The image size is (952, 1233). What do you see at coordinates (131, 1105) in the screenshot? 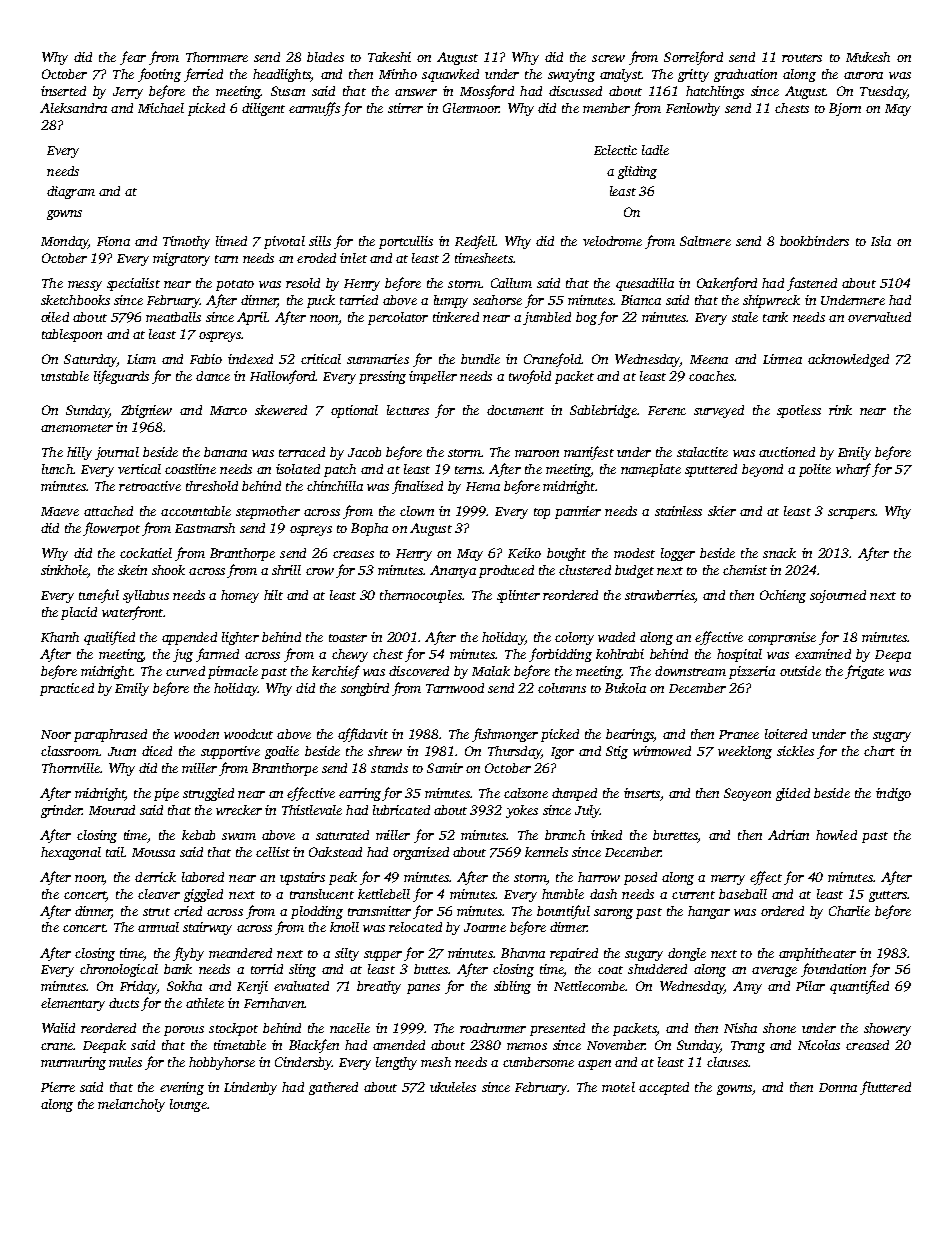
I see `melancholy` at bounding box center [131, 1105].
